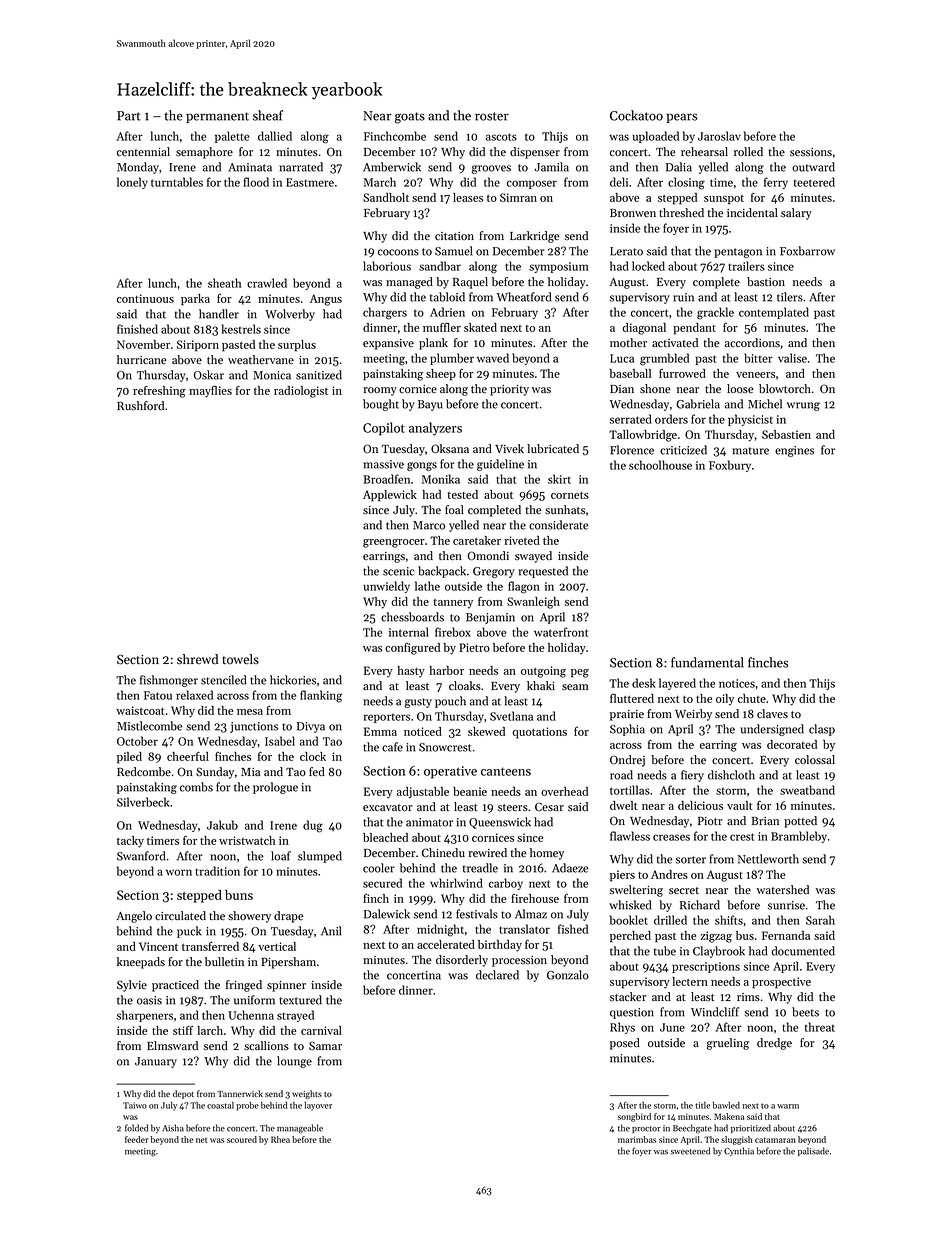 Image resolution: width=952 pixels, height=1233 pixels. What do you see at coordinates (217, 117) in the screenshot?
I see `permanent` at bounding box center [217, 117].
